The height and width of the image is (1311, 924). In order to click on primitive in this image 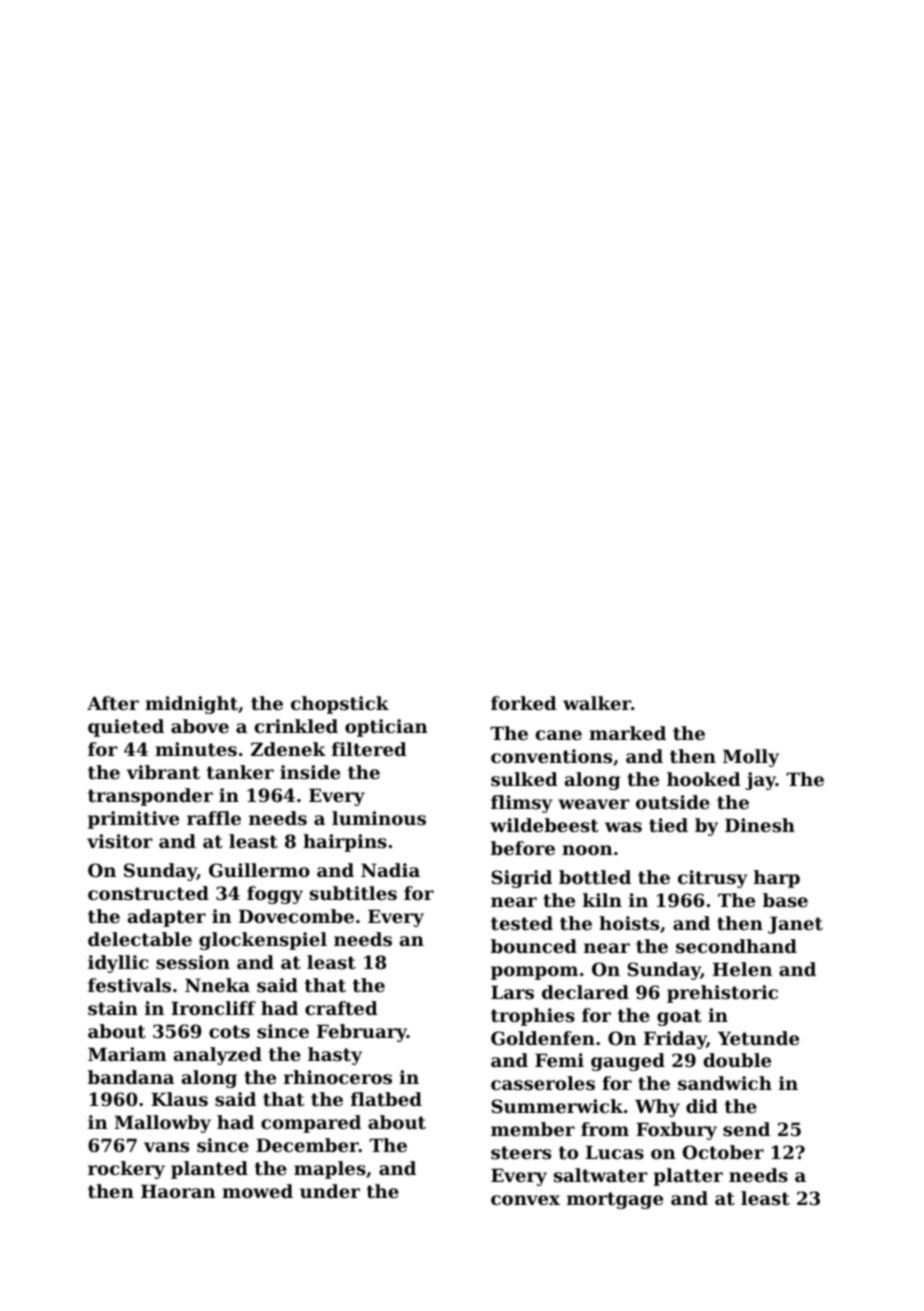, I will do `click(133, 820)`.
